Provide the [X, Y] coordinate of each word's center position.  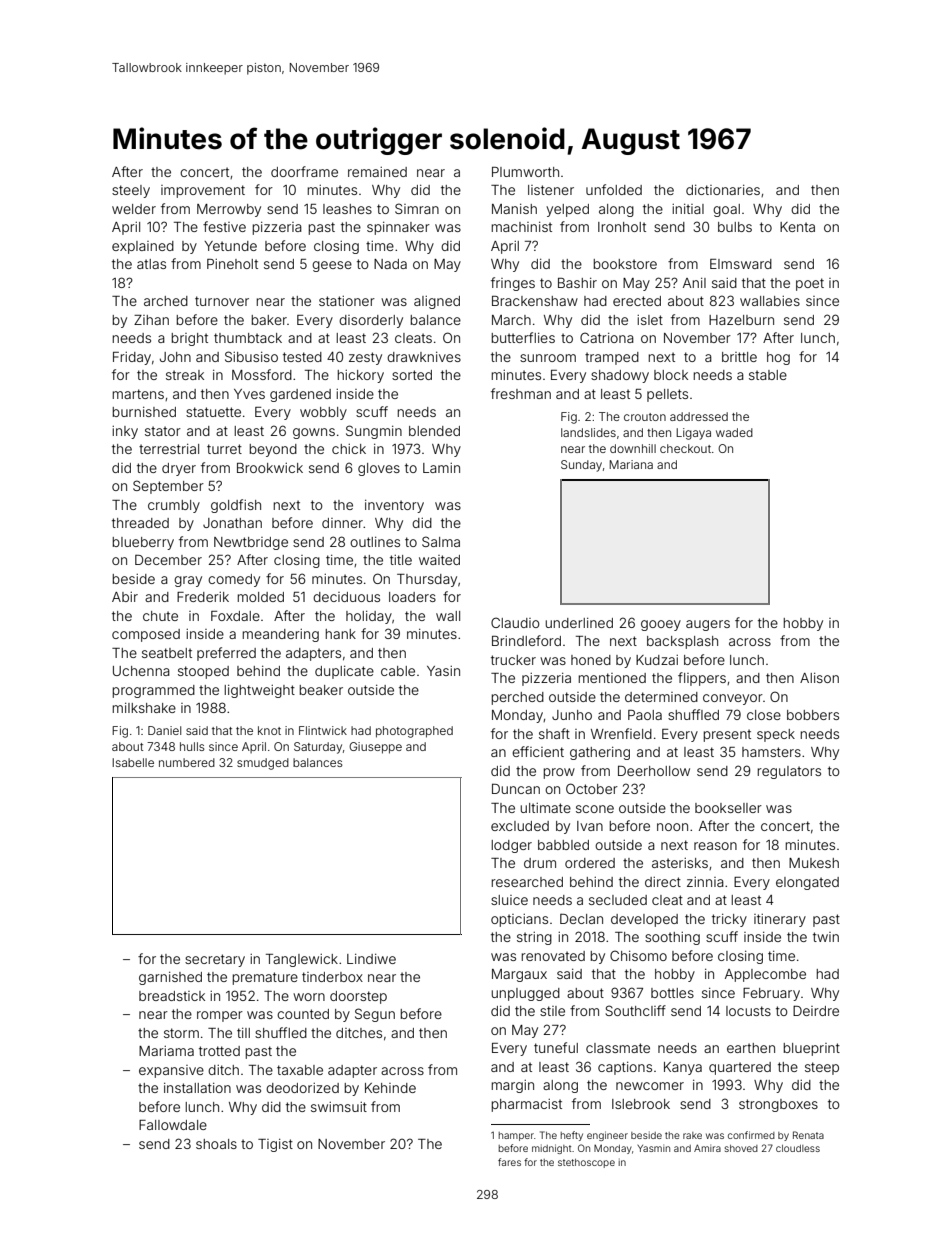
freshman [521, 393]
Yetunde [230, 246]
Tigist [275, 1145]
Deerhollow [654, 770]
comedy [234, 580]
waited [439, 560]
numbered [187, 762]
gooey [661, 625]
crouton [645, 417]
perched [517, 698]
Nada [390, 264]
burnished [144, 412]
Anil [694, 283]
